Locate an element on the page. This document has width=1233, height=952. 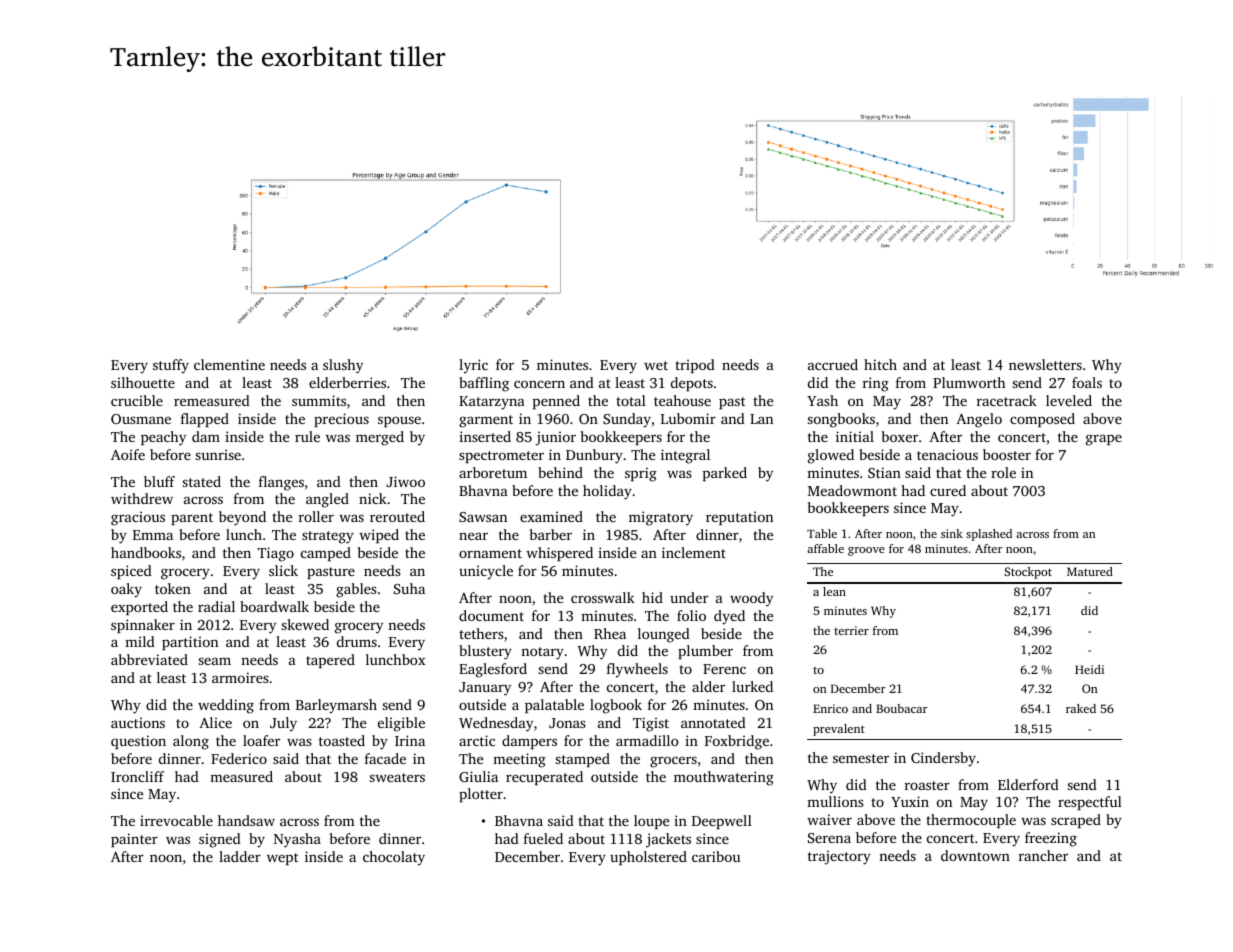
recuperated is located at coordinates (544, 778).
